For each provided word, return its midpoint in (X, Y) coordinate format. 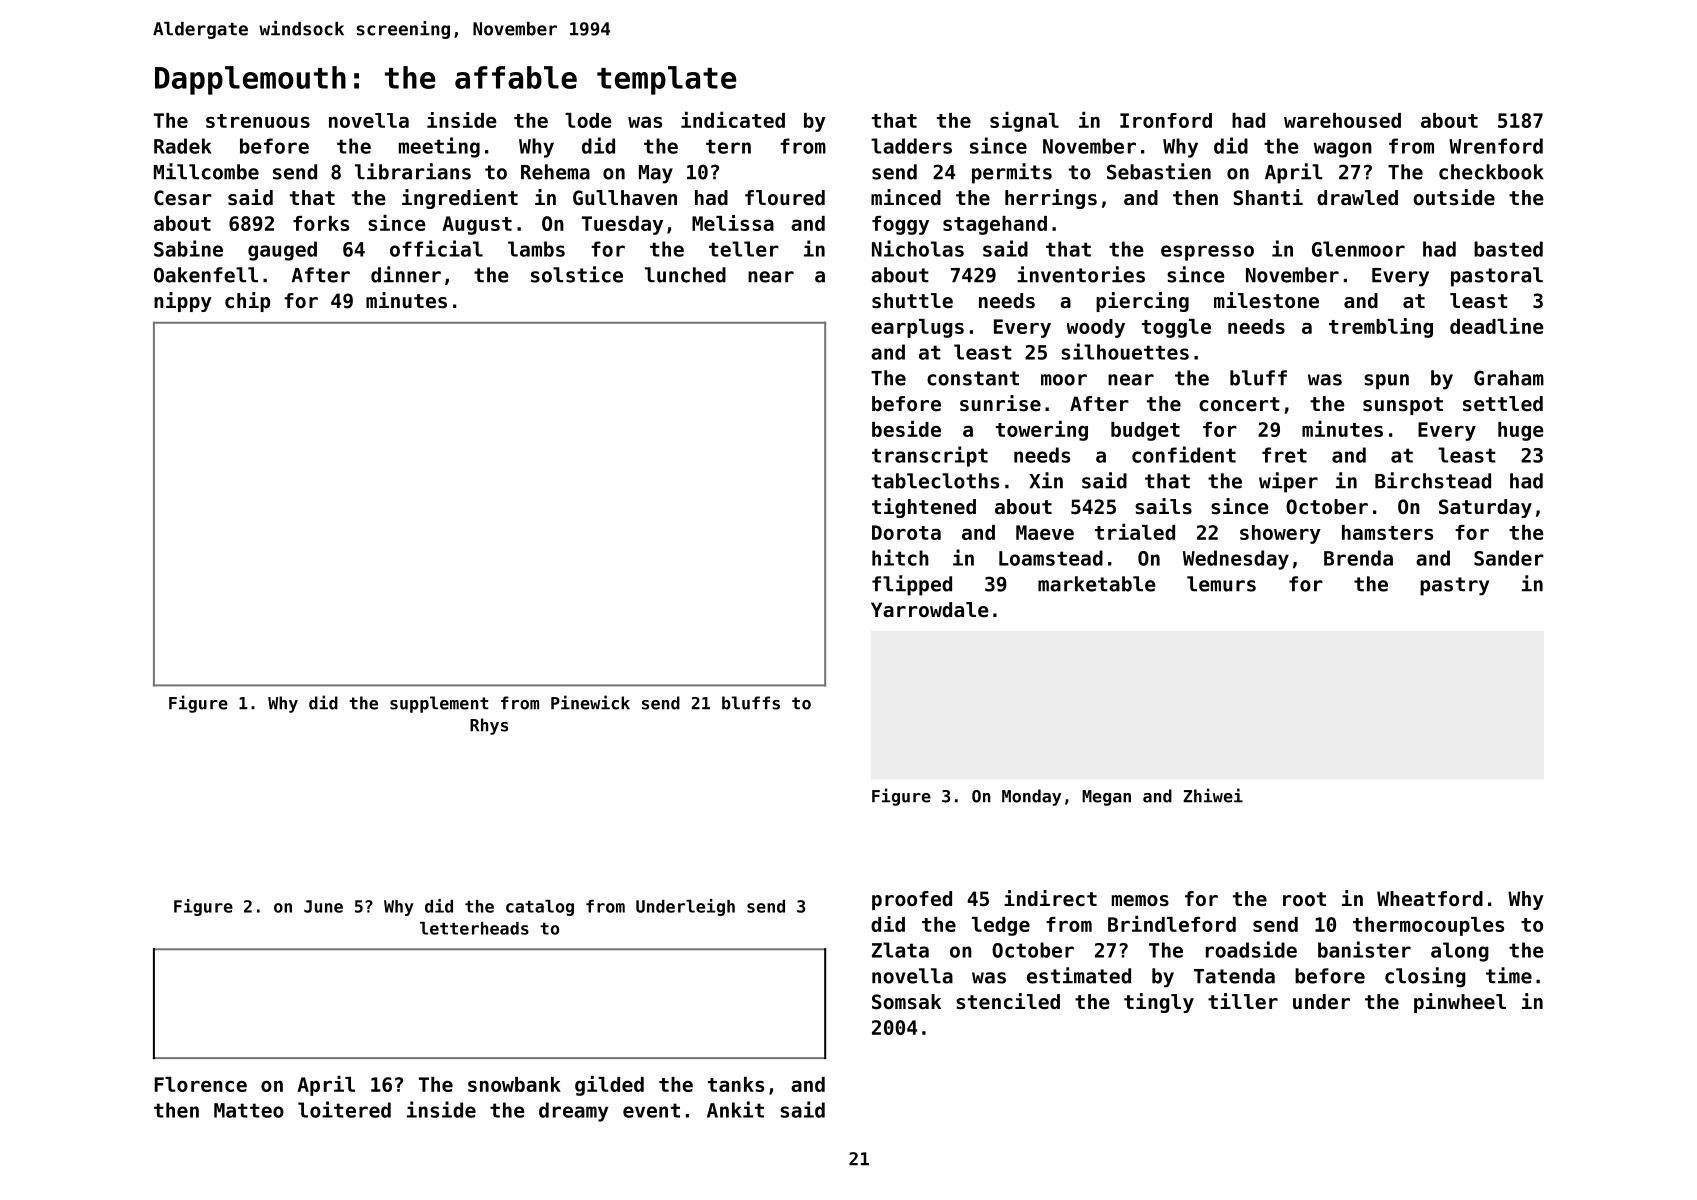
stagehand (995, 225)
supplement (439, 704)
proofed (912, 900)
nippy (183, 302)
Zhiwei (1213, 795)
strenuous (258, 121)
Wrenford (1496, 146)
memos (1140, 901)
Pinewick (590, 702)
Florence (200, 1084)
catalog (540, 908)
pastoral (1497, 277)
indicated (733, 120)
